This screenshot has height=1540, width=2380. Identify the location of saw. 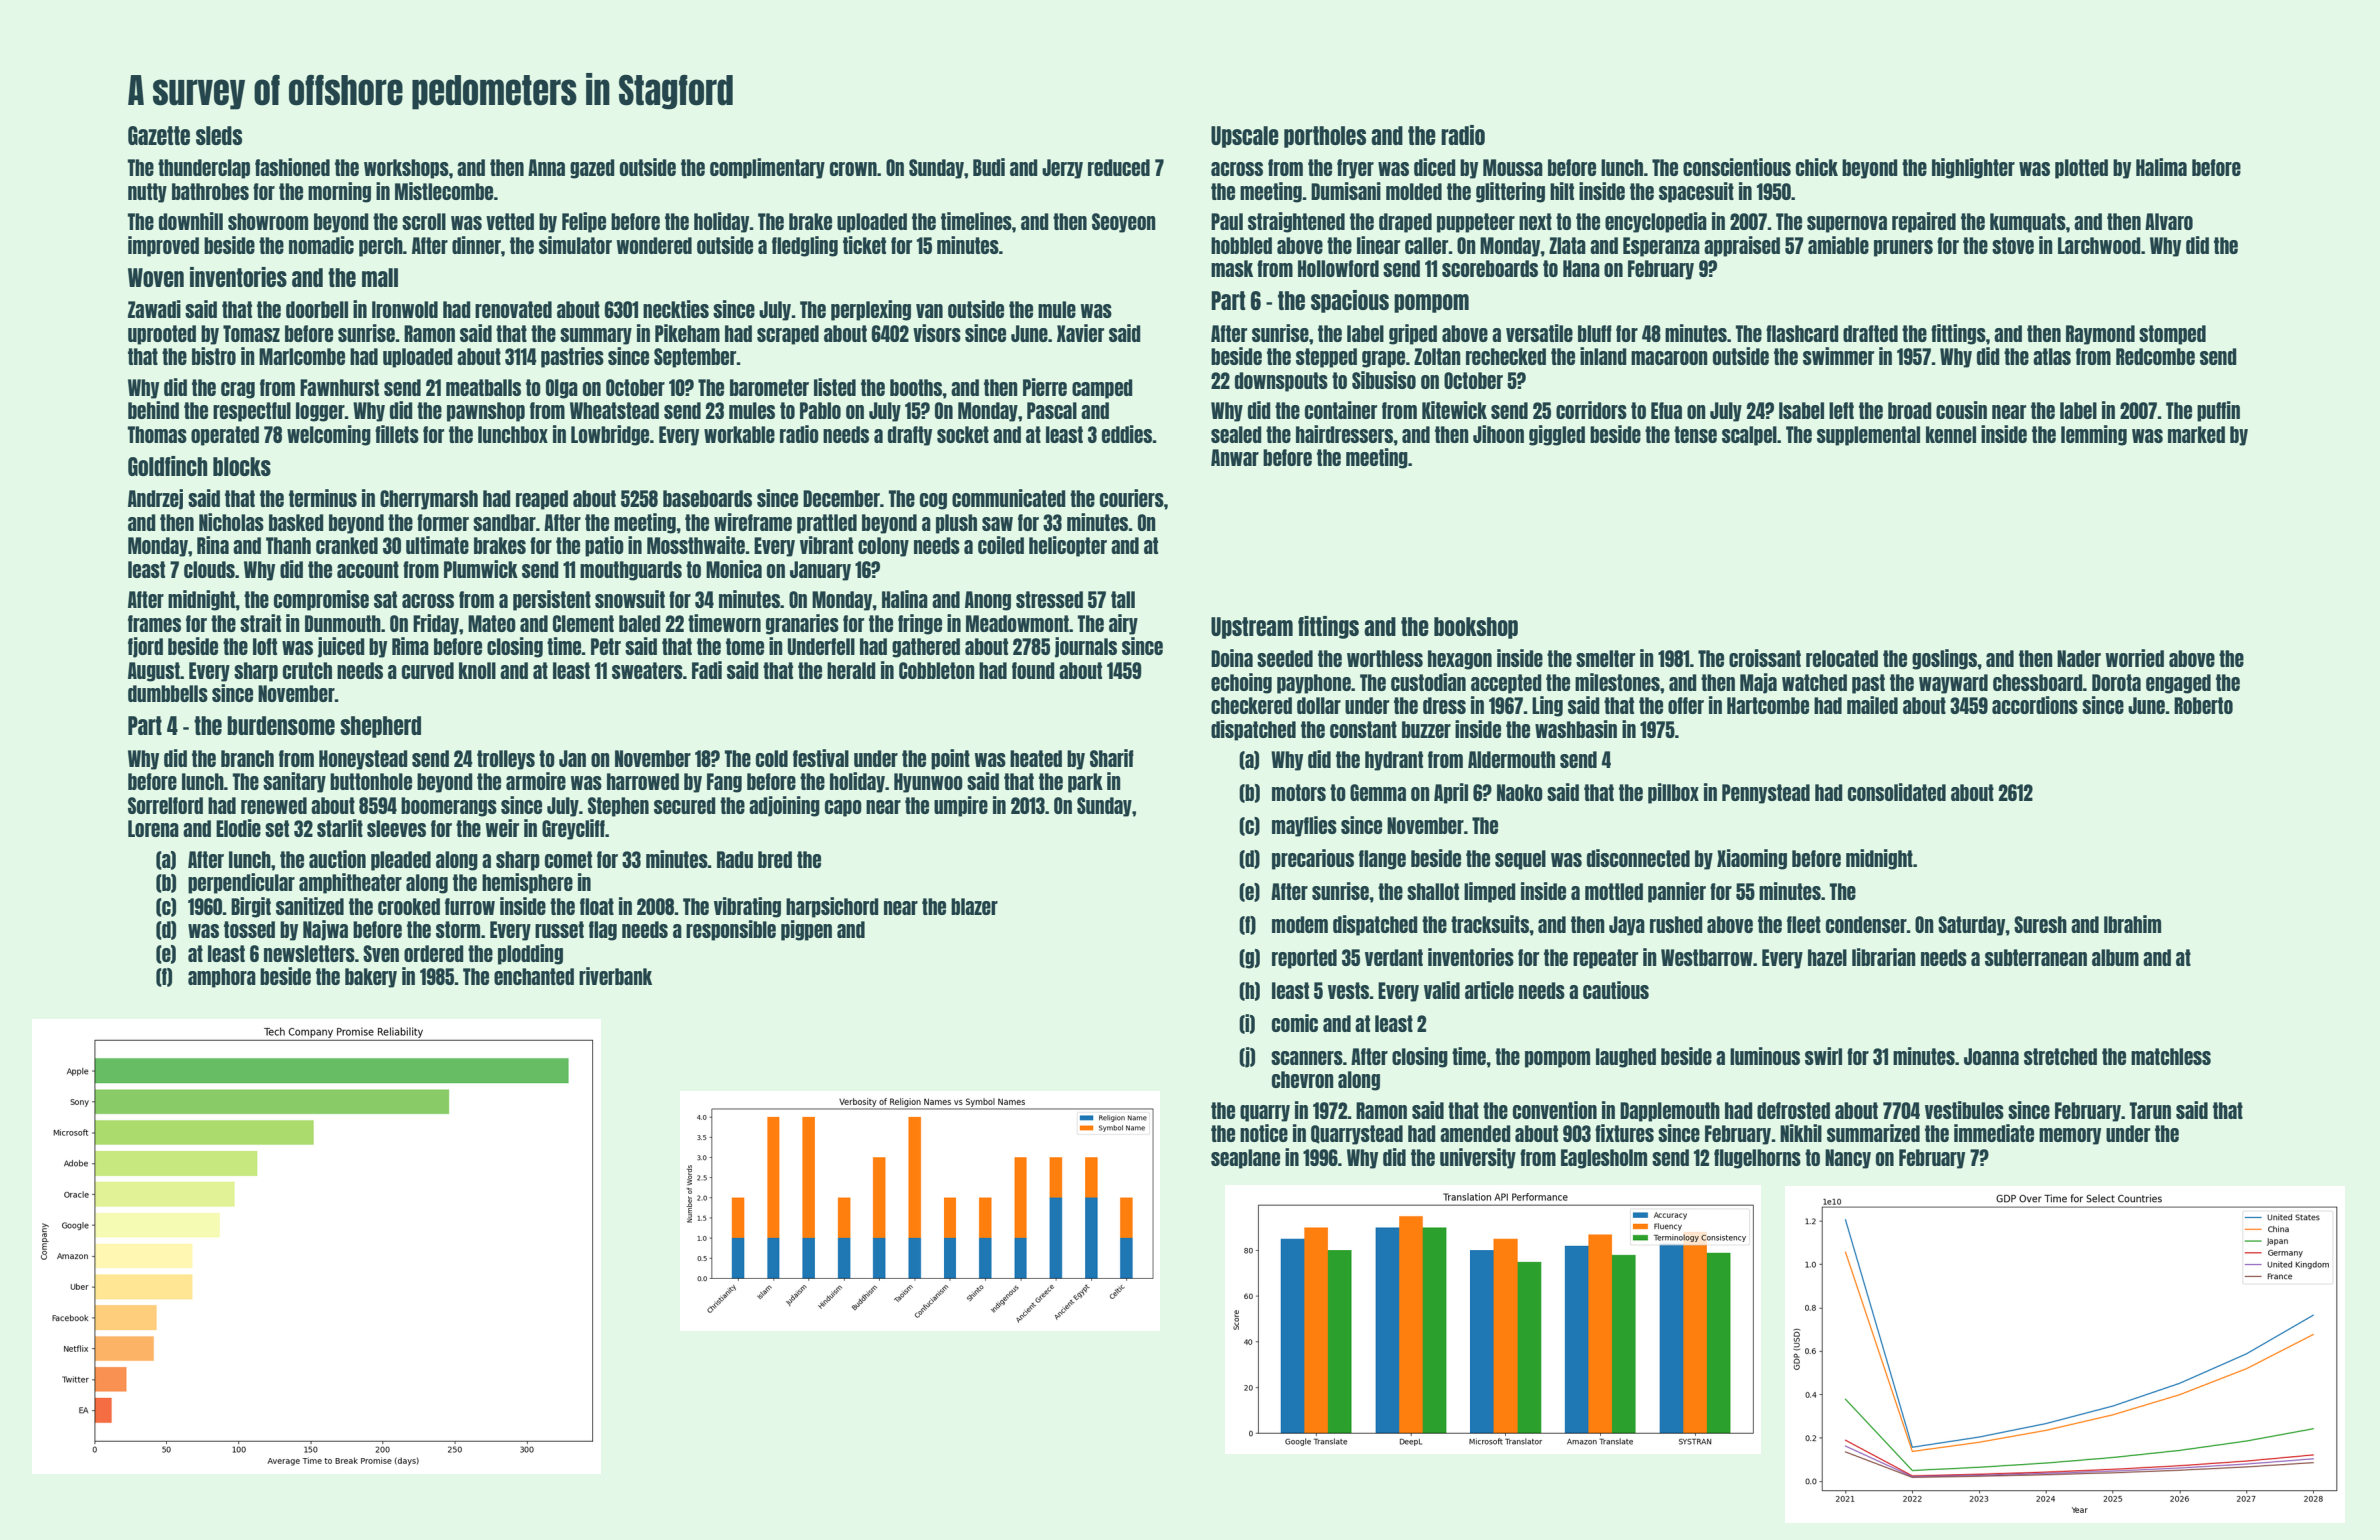
(997, 524).
